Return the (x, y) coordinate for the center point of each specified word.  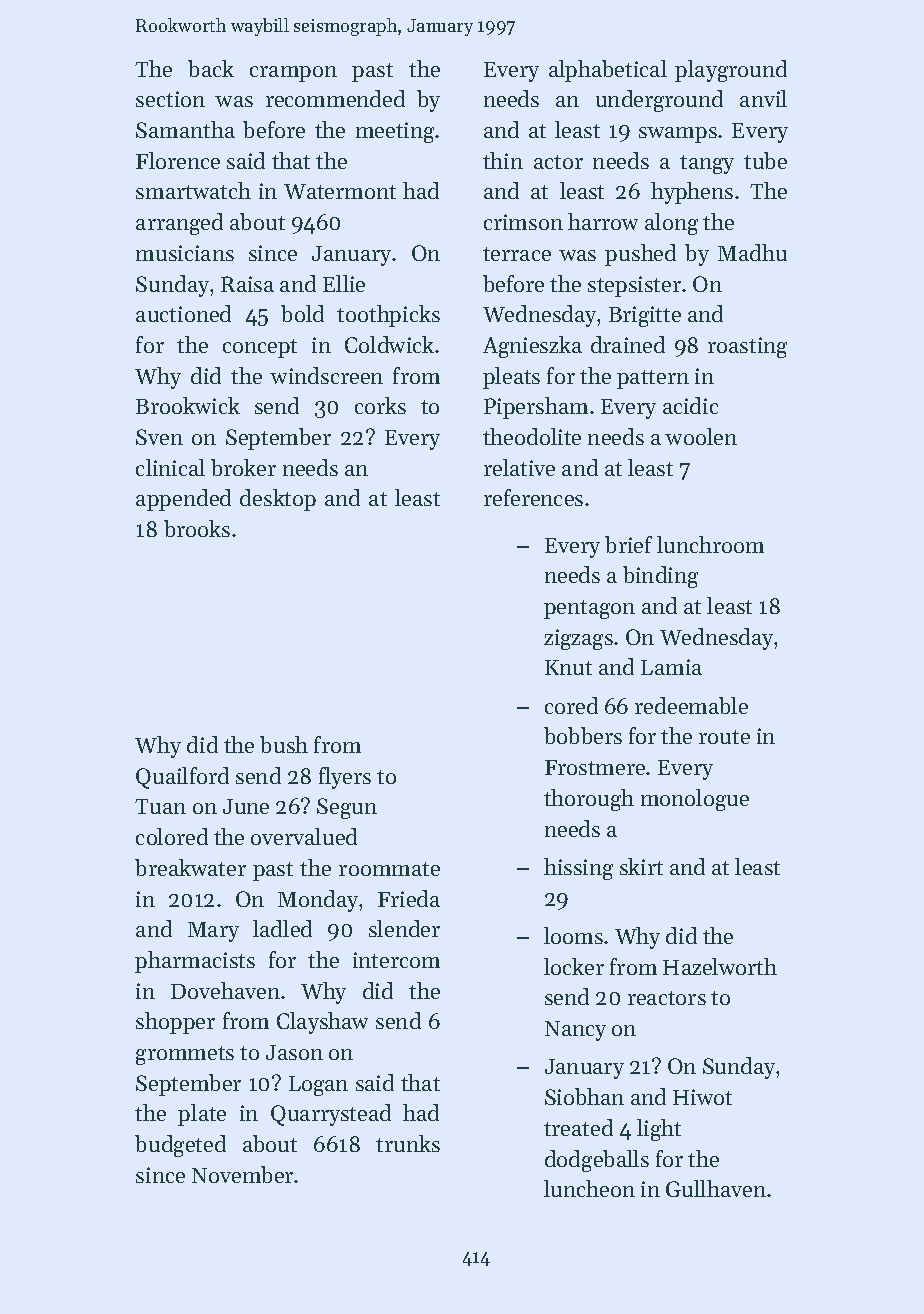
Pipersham (536, 408)
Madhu (752, 252)
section (170, 99)
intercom (396, 960)
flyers (345, 778)
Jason (294, 1052)
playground (731, 71)
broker (243, 467)
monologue (695, 800)
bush (284, 744)
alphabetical (608, 71)
